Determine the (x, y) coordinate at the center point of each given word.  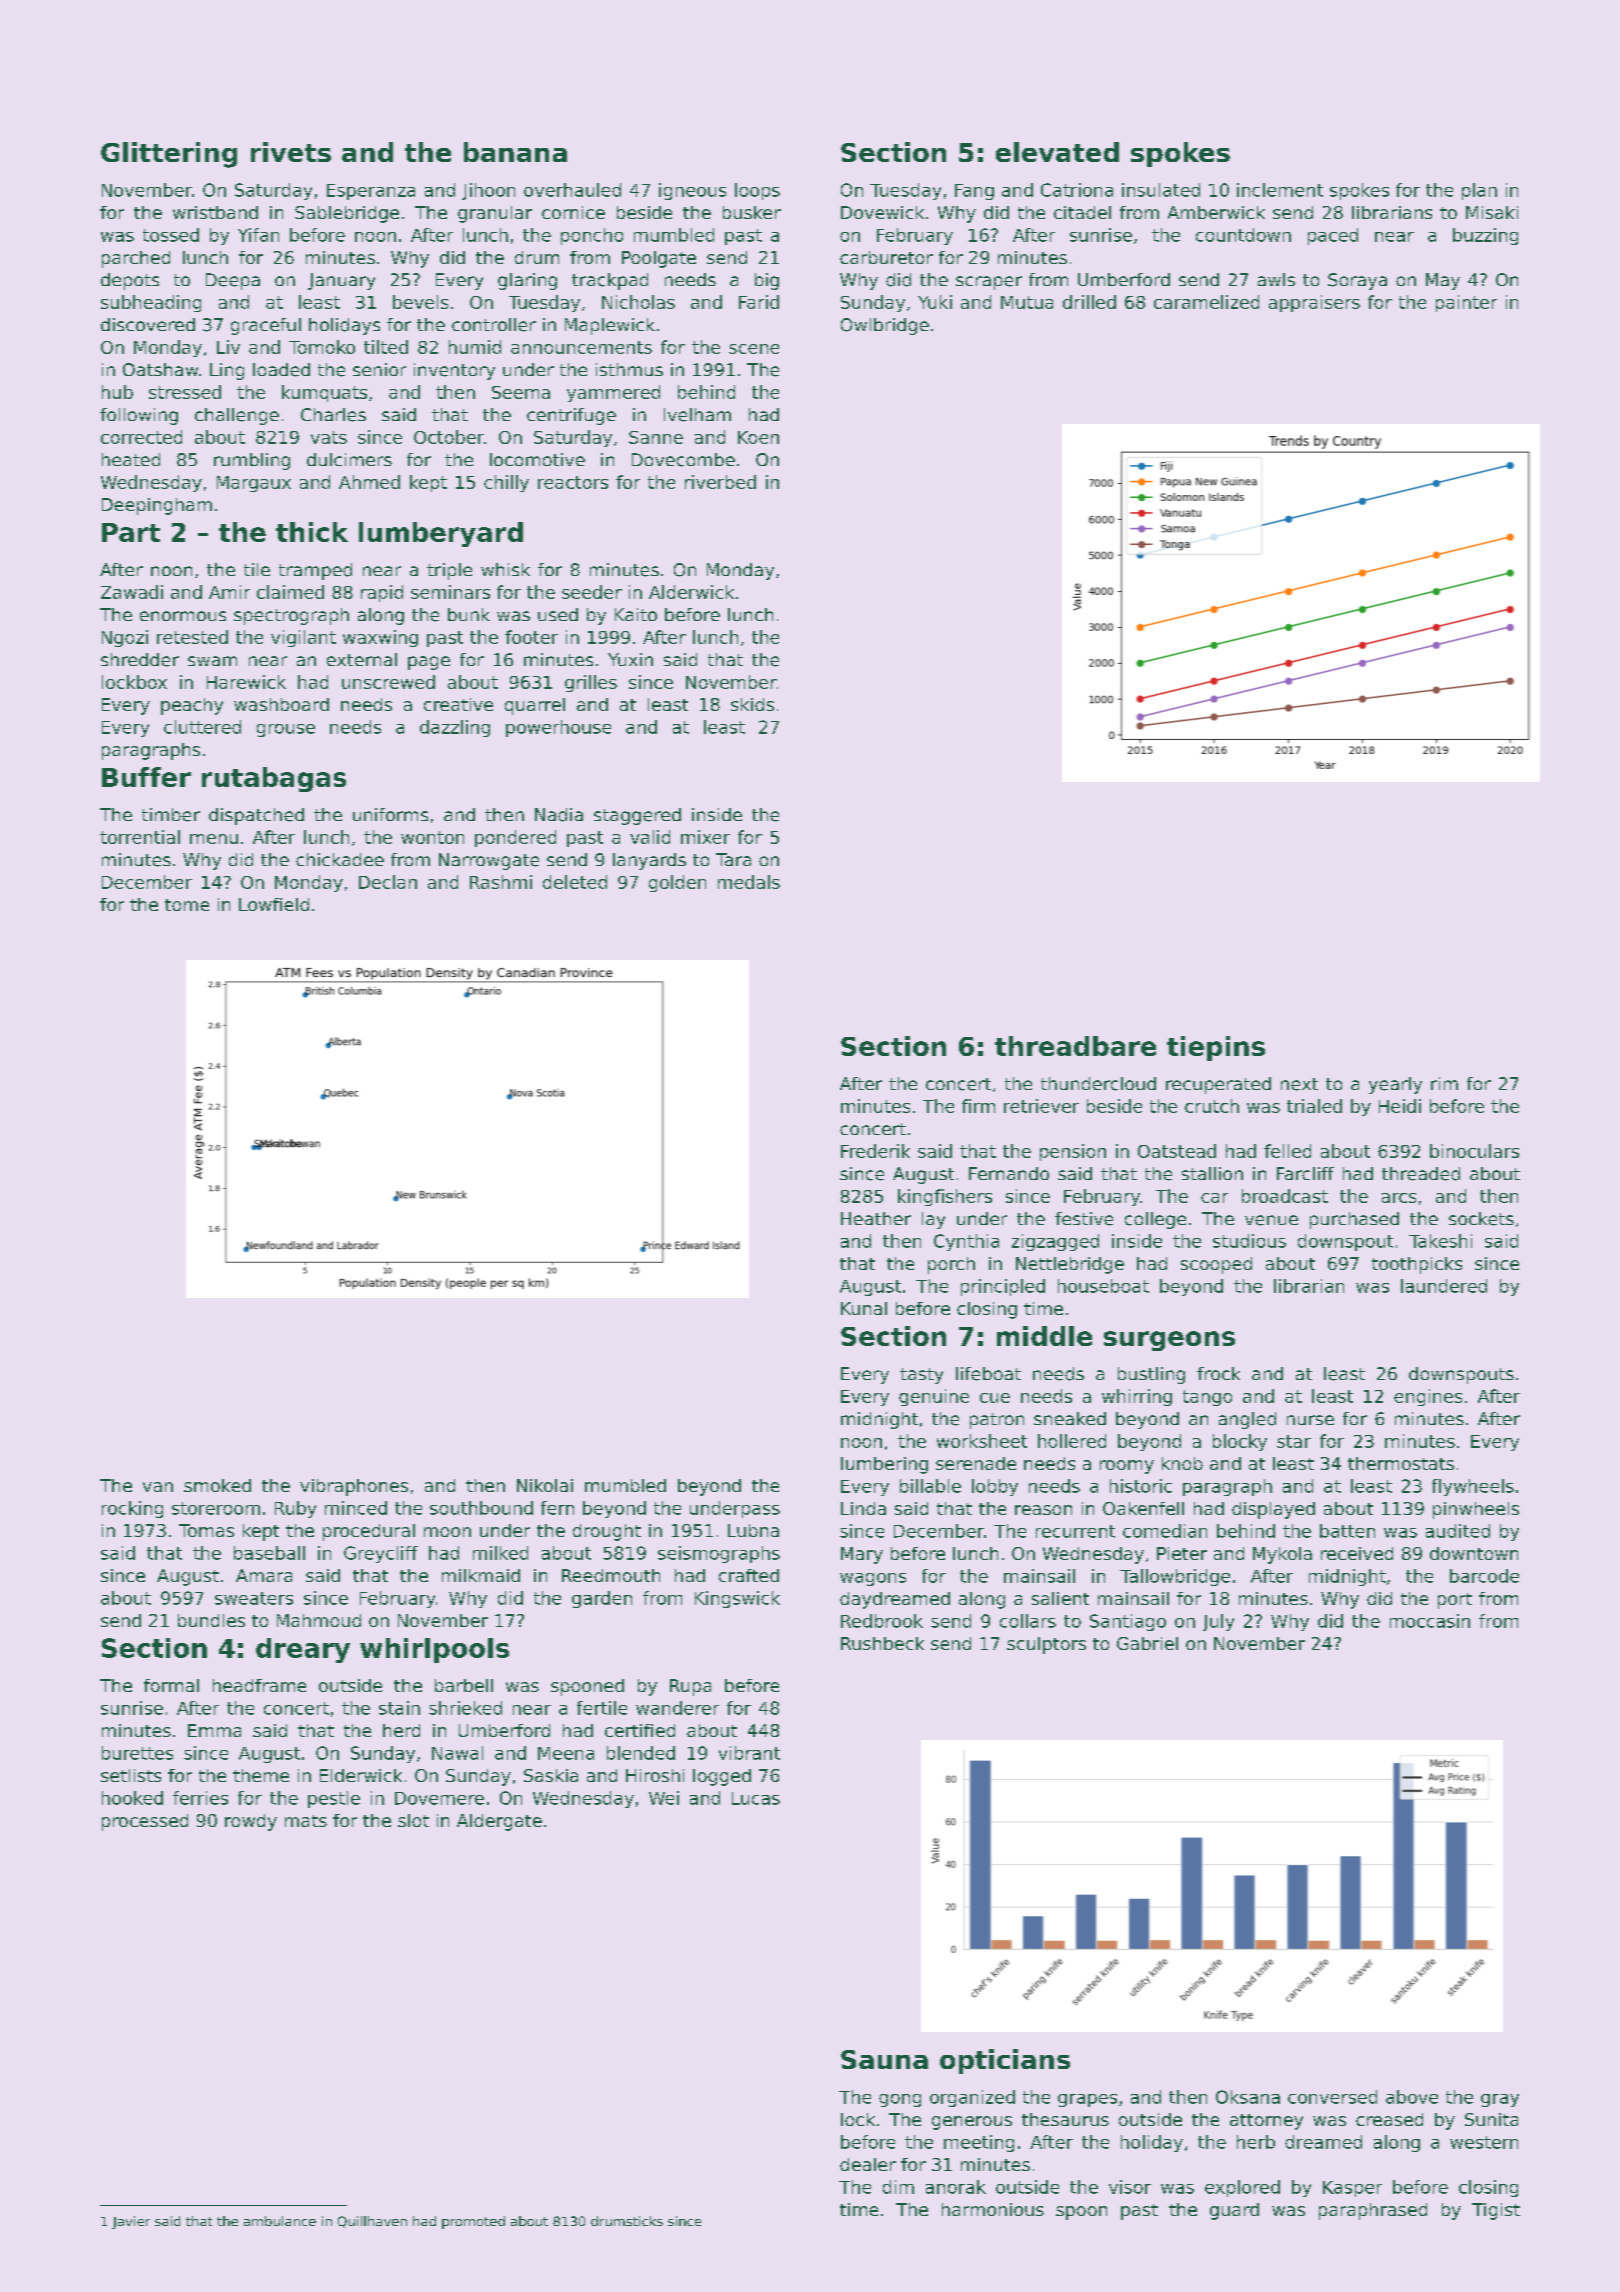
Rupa (690, 1687)
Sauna (884, 2059)
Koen (758, 437)
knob (1182, 1463)
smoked (217, 1485)
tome (187, 905)
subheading (151, 303)
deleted (575, 882)
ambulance (280, 2221)
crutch (1212, 1106)
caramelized (1206, 302)
